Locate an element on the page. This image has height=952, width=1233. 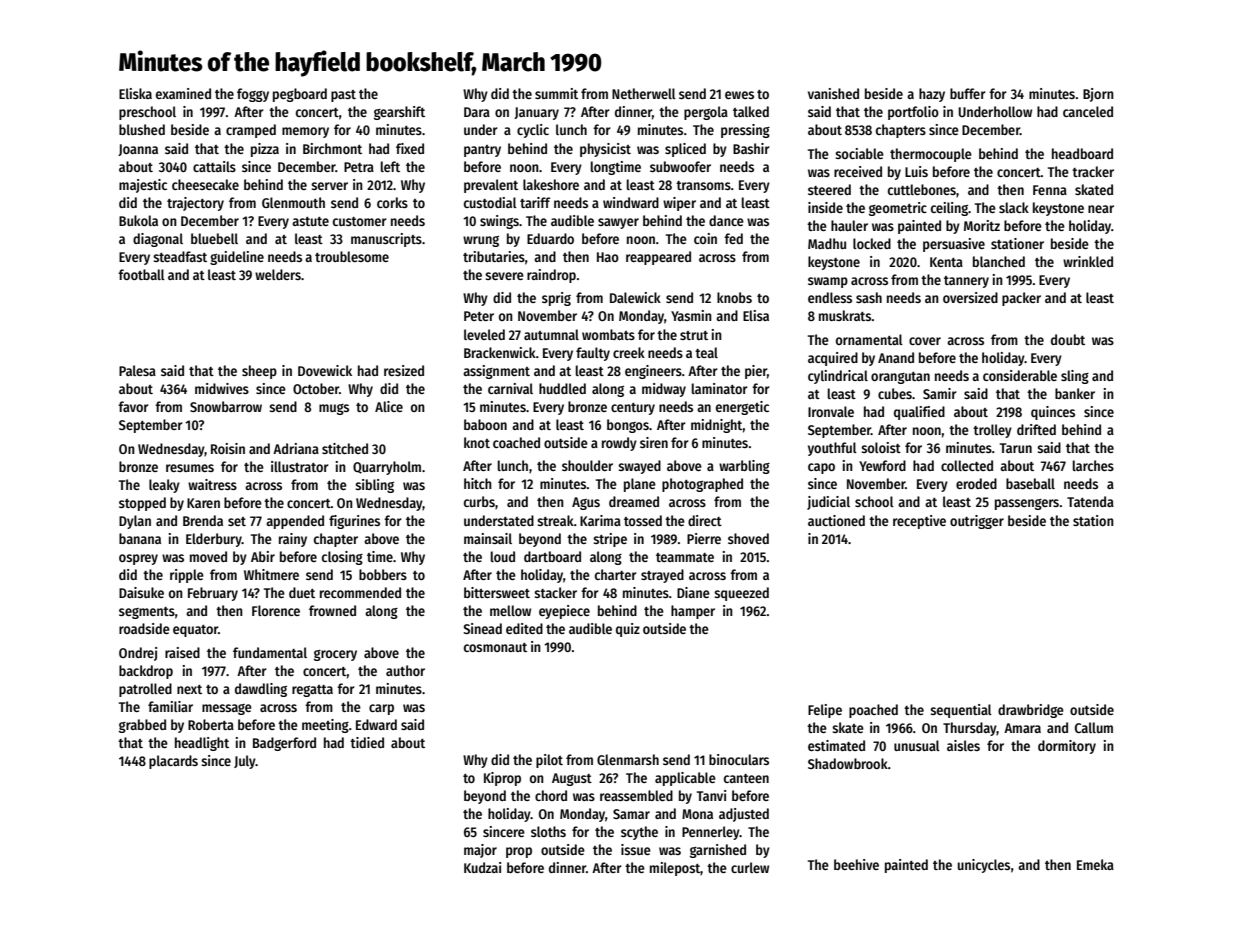
hazy is located at coordinates (932, 95).
